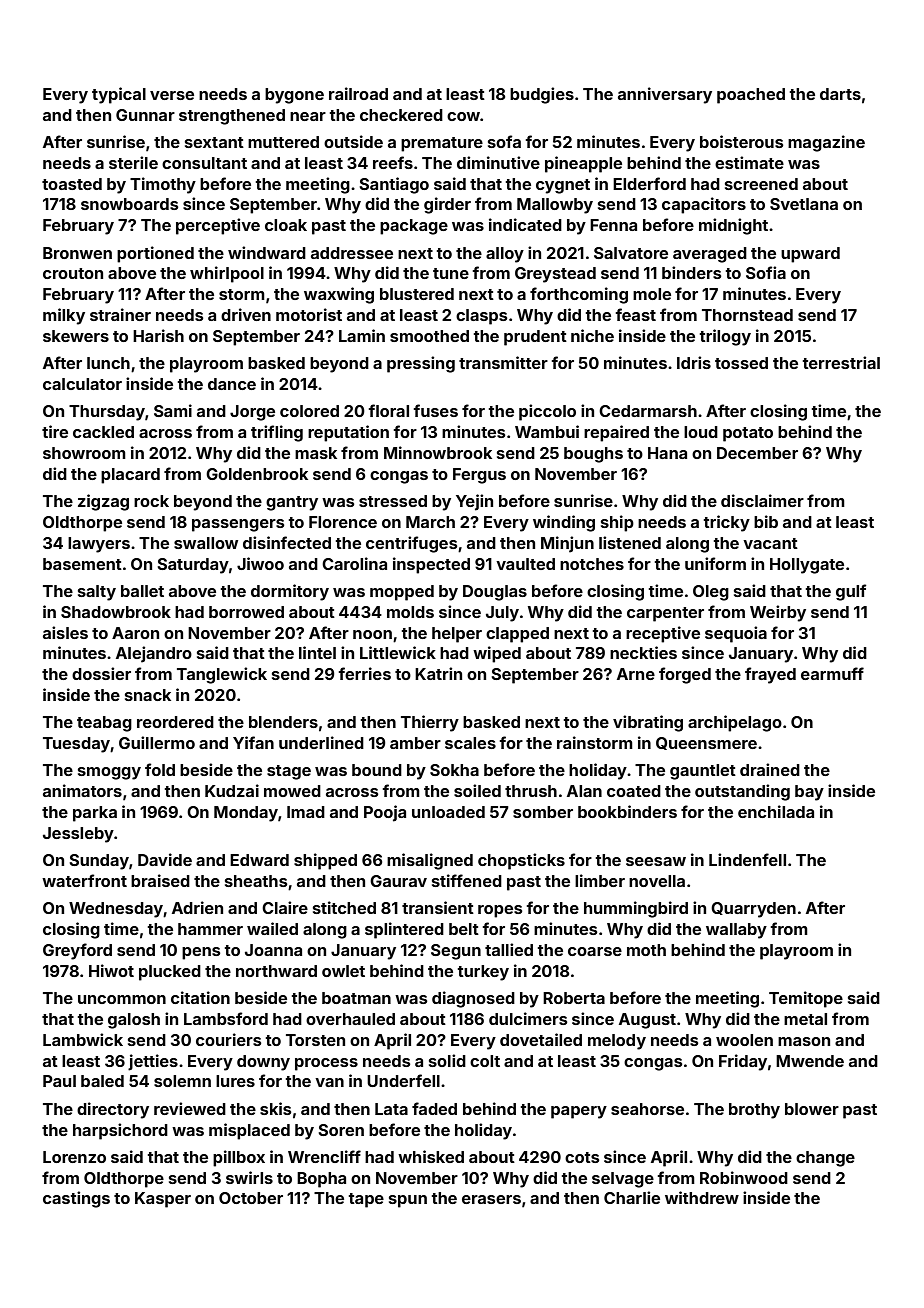 The height and width of the image is (1308, 924). What do you see at coordinates (366, 1200) in the image?
I see `tape` at bounding box center [366, 1200].
